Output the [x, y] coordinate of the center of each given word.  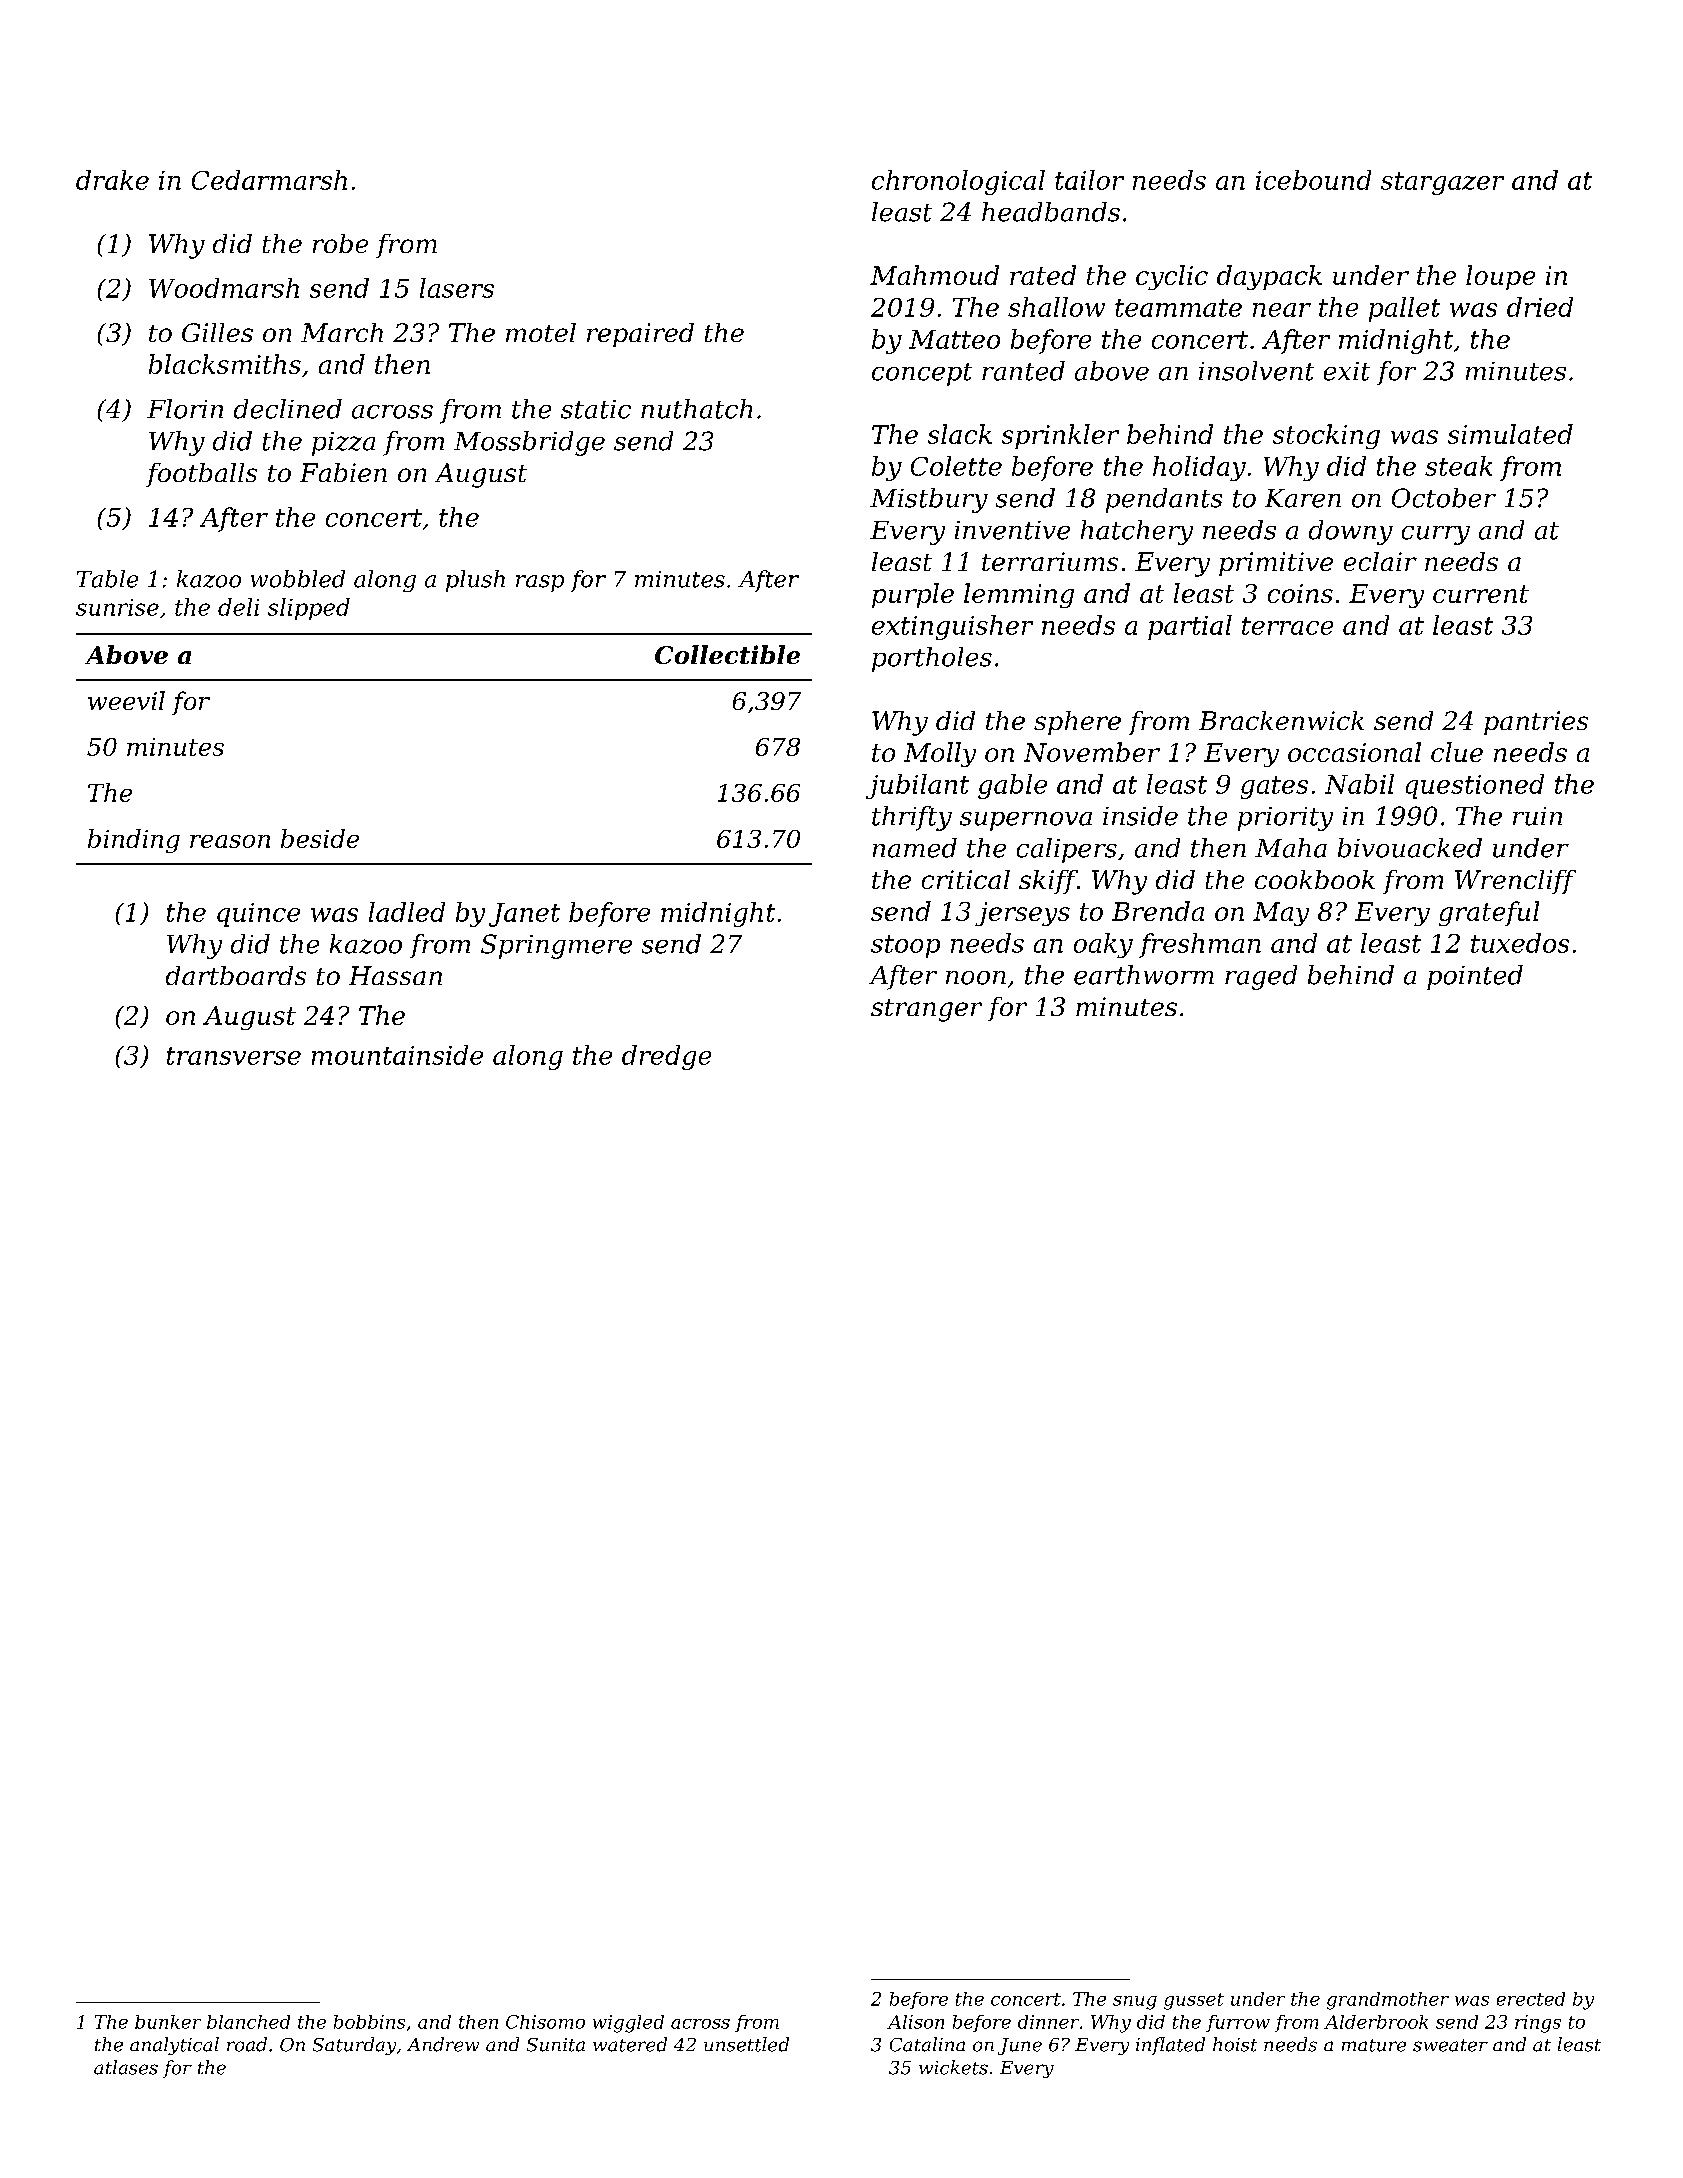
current [1481, 594]
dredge [666, 1057]
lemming [1019, 595]
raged [1261, 977]
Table [107, 579]
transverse [234, 1056]
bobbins [369, 2022]
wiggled [628, 2024]
